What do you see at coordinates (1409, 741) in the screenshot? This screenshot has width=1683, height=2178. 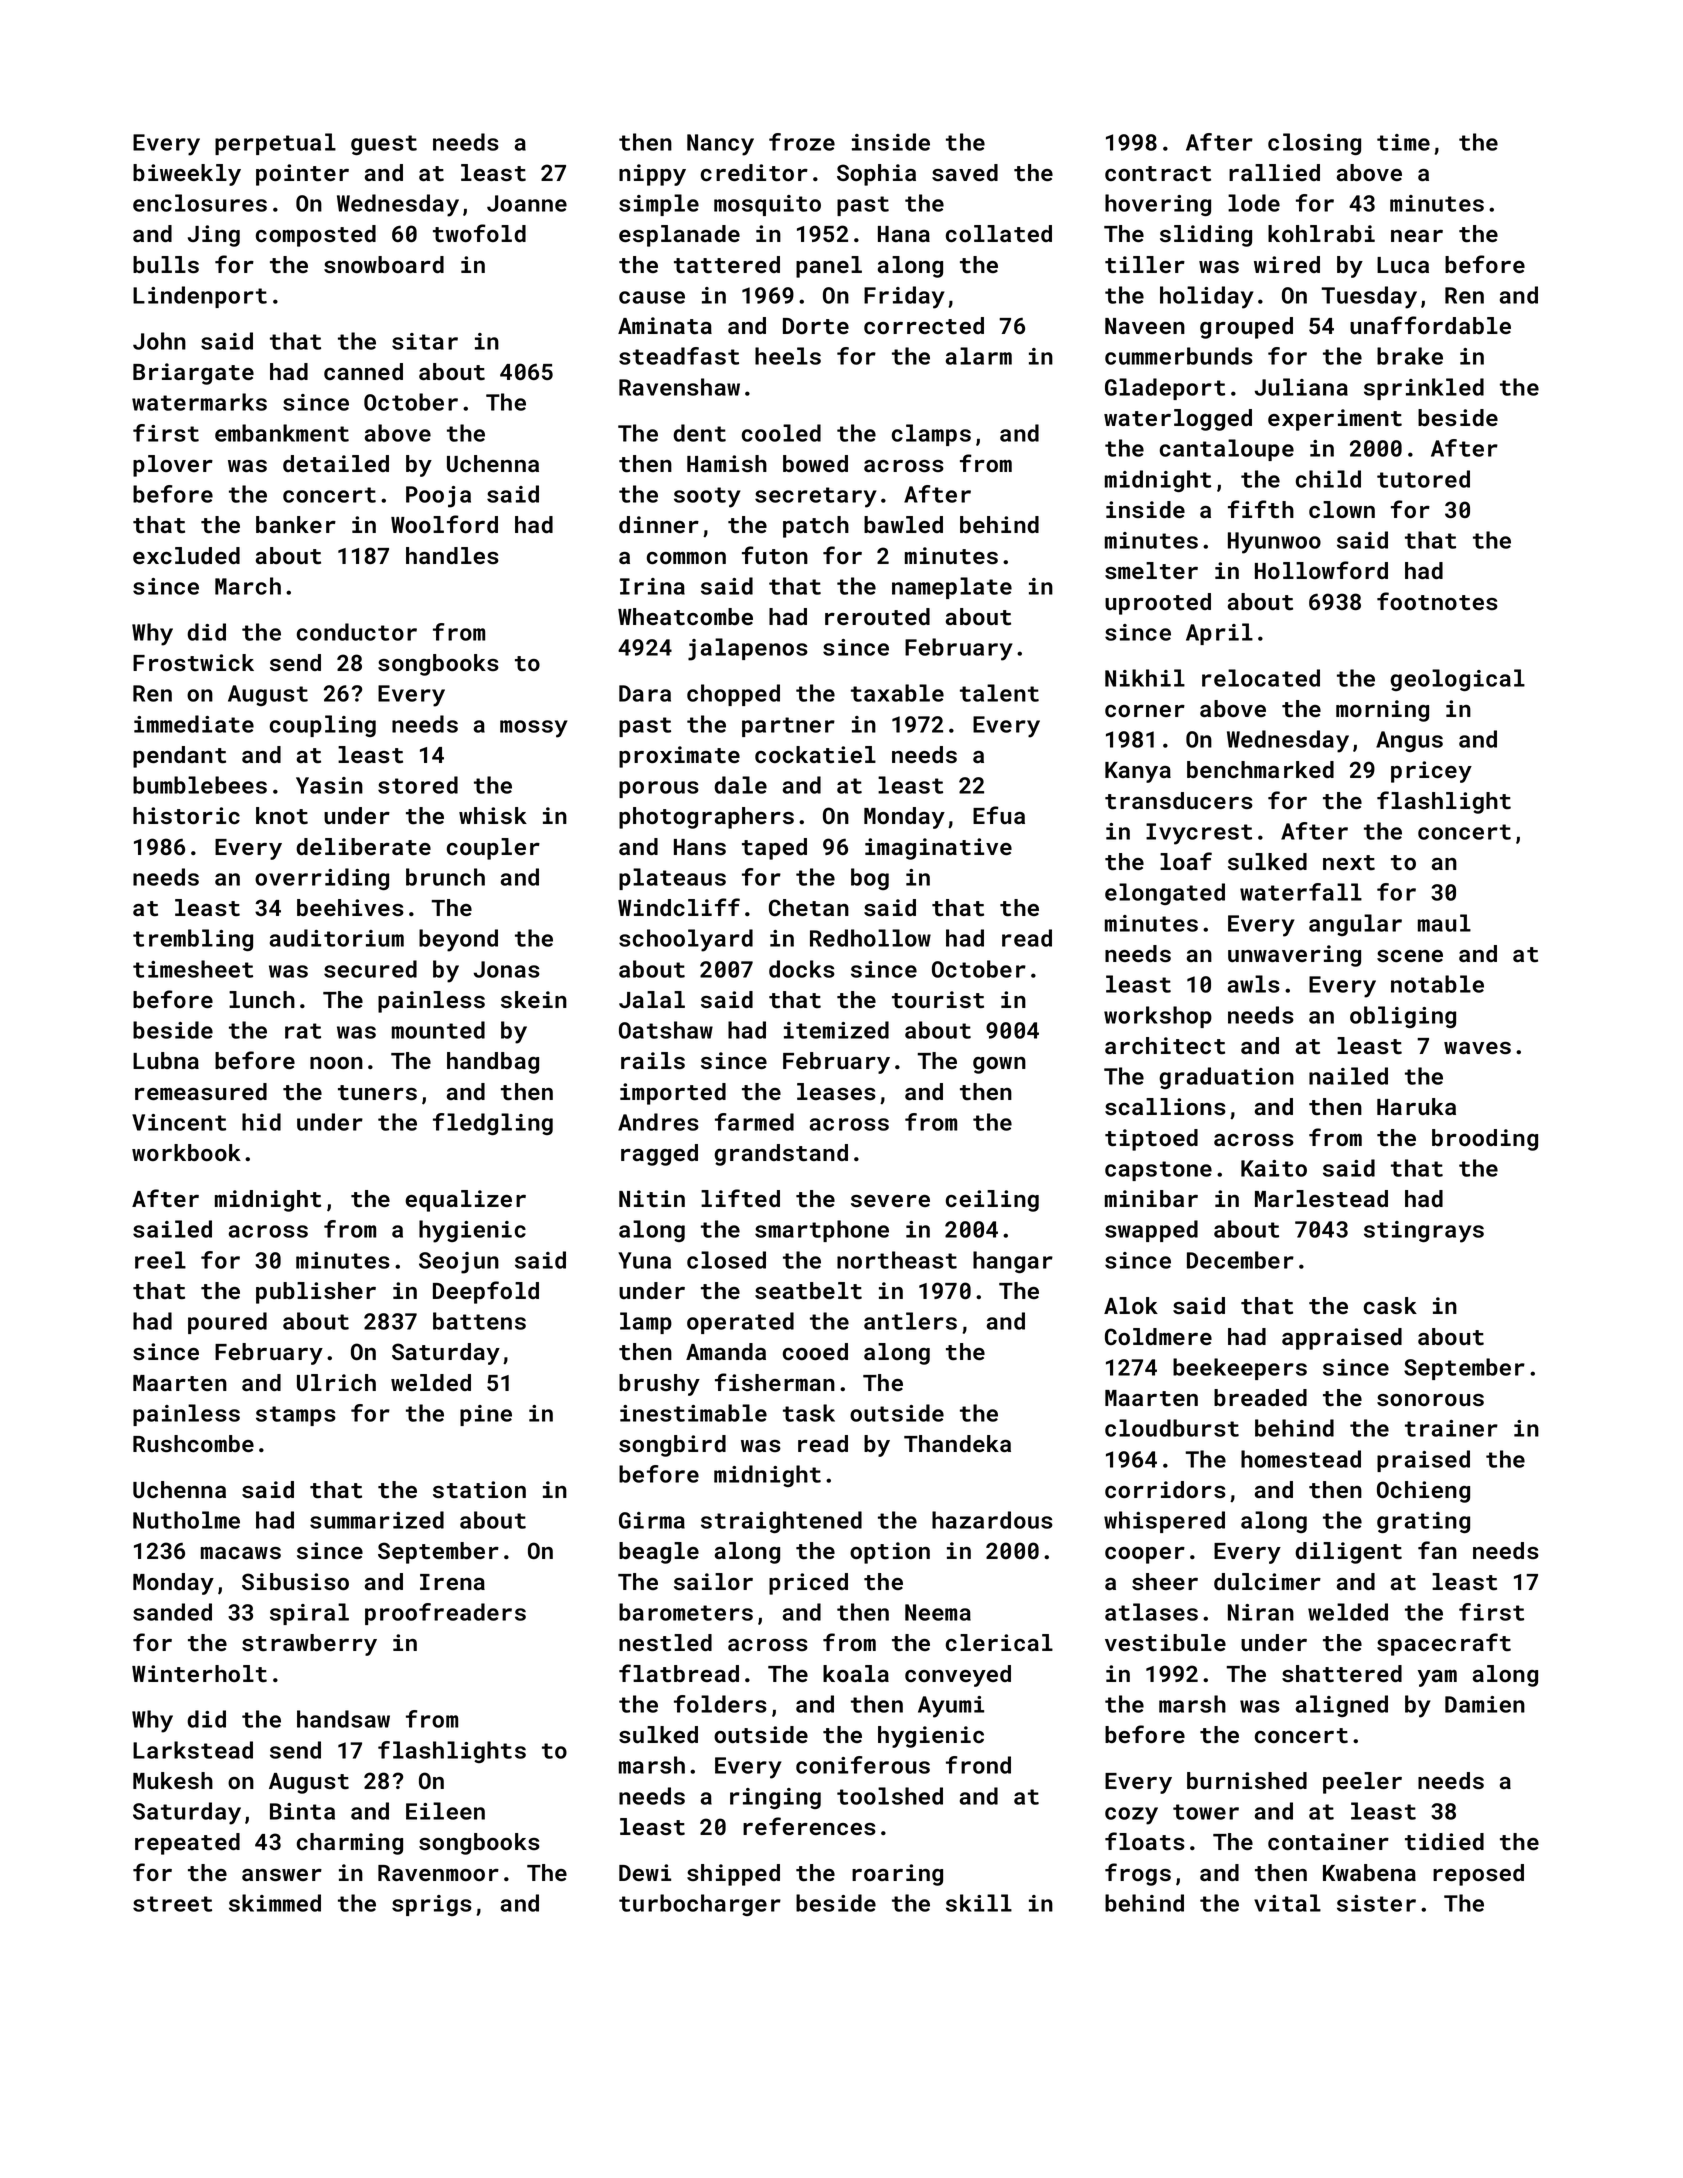 I see `Angus` at bounding box center [1409, 741].
